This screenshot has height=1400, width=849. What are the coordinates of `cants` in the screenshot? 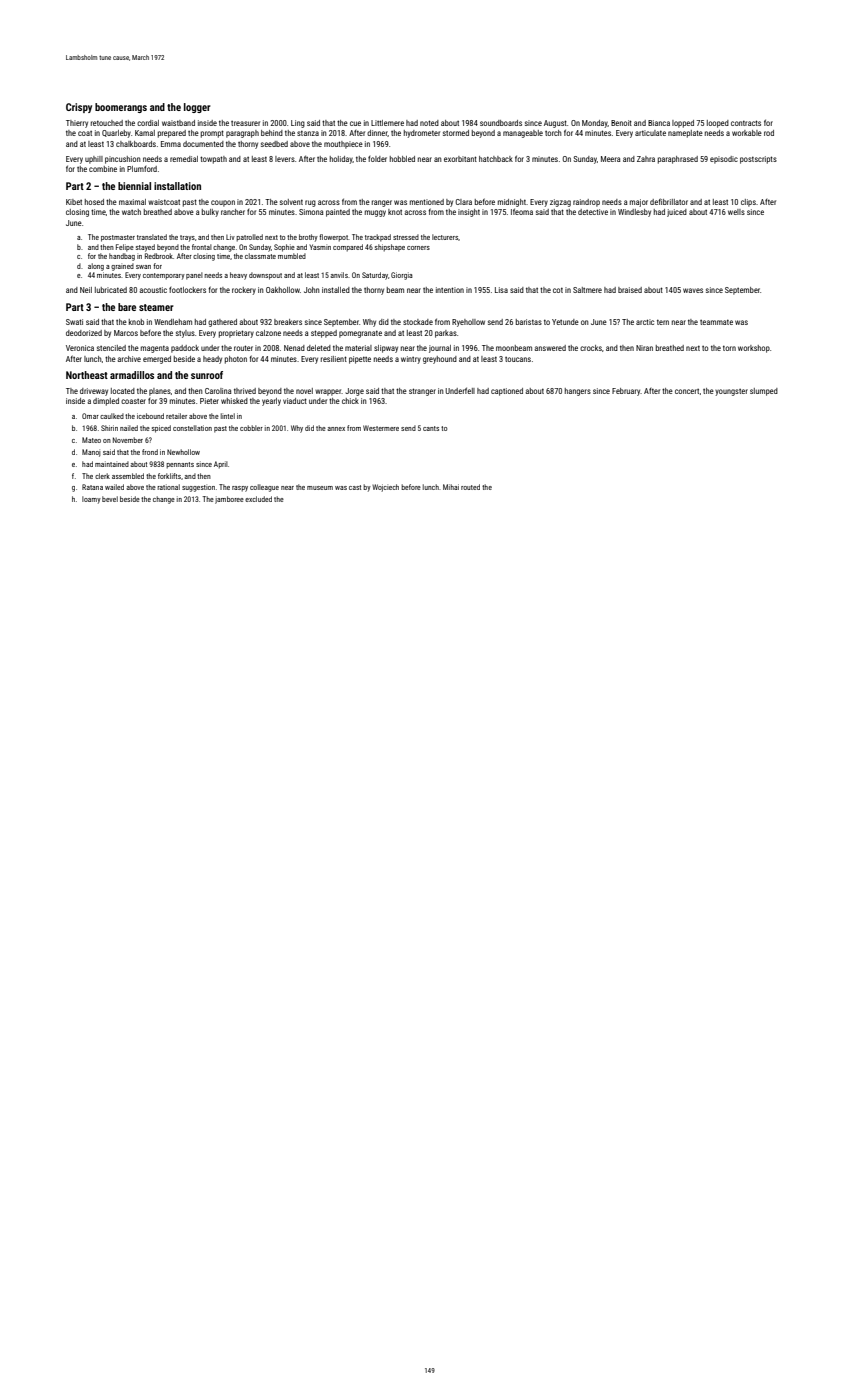 It's located at (431, 428).
